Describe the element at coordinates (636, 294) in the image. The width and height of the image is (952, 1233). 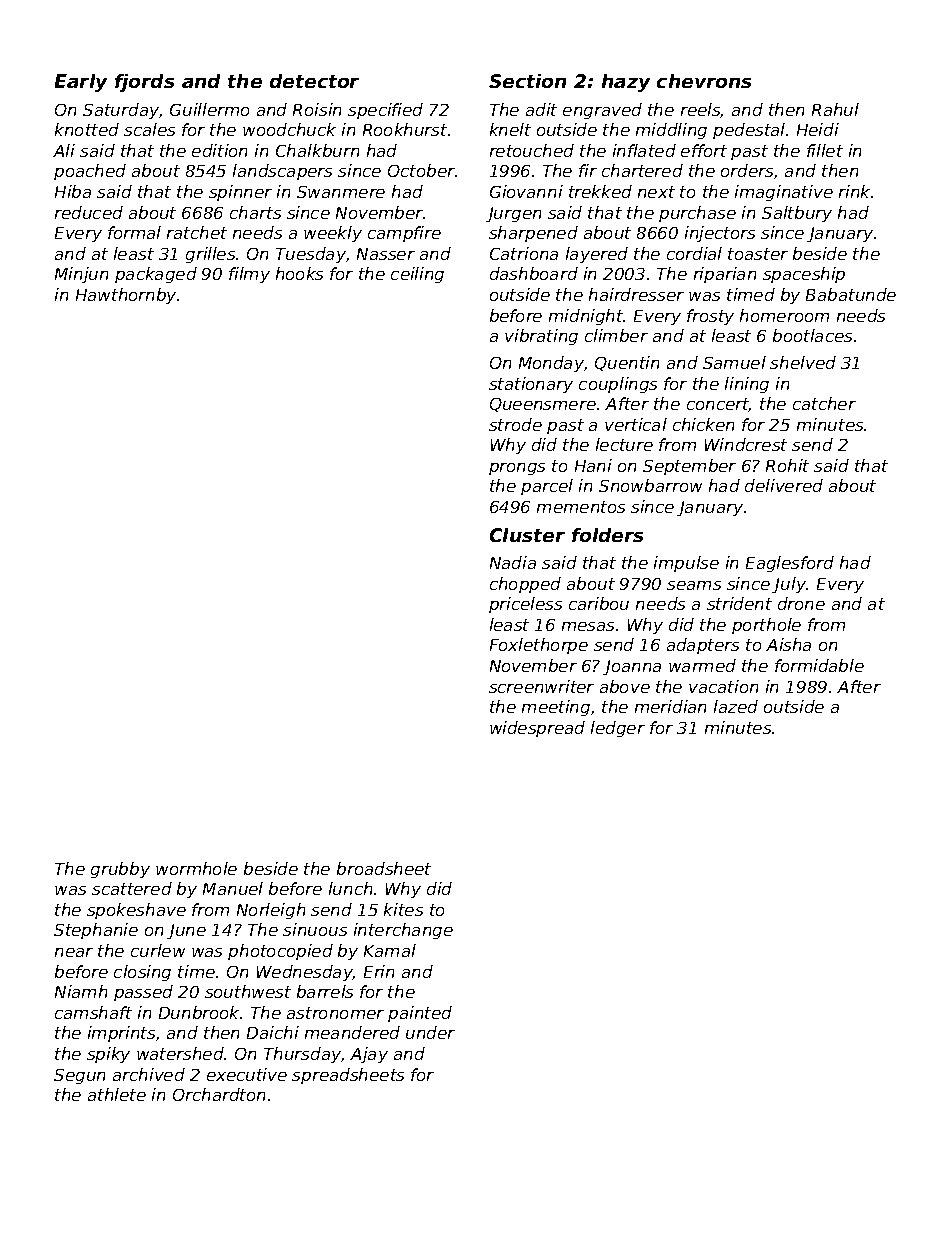
I see `hairdresser` at that location.
